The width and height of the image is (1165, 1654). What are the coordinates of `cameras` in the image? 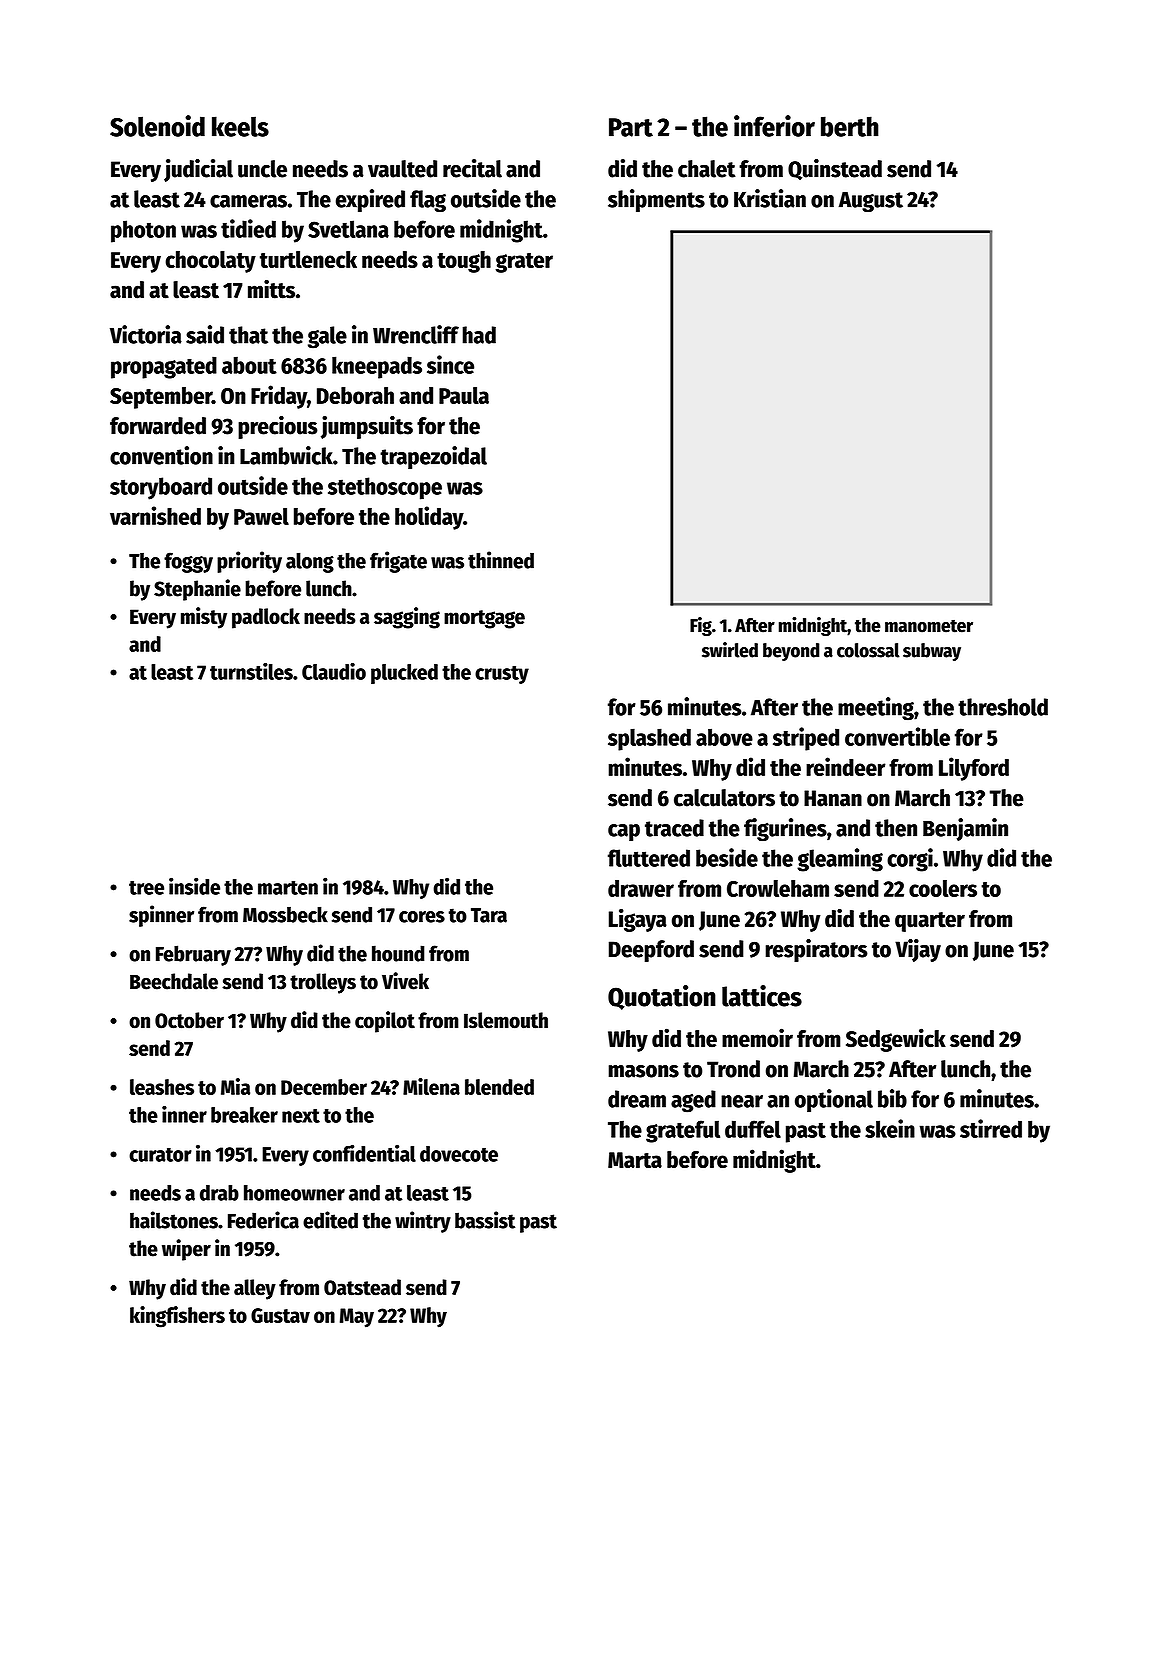 It's located at (248, 201).
